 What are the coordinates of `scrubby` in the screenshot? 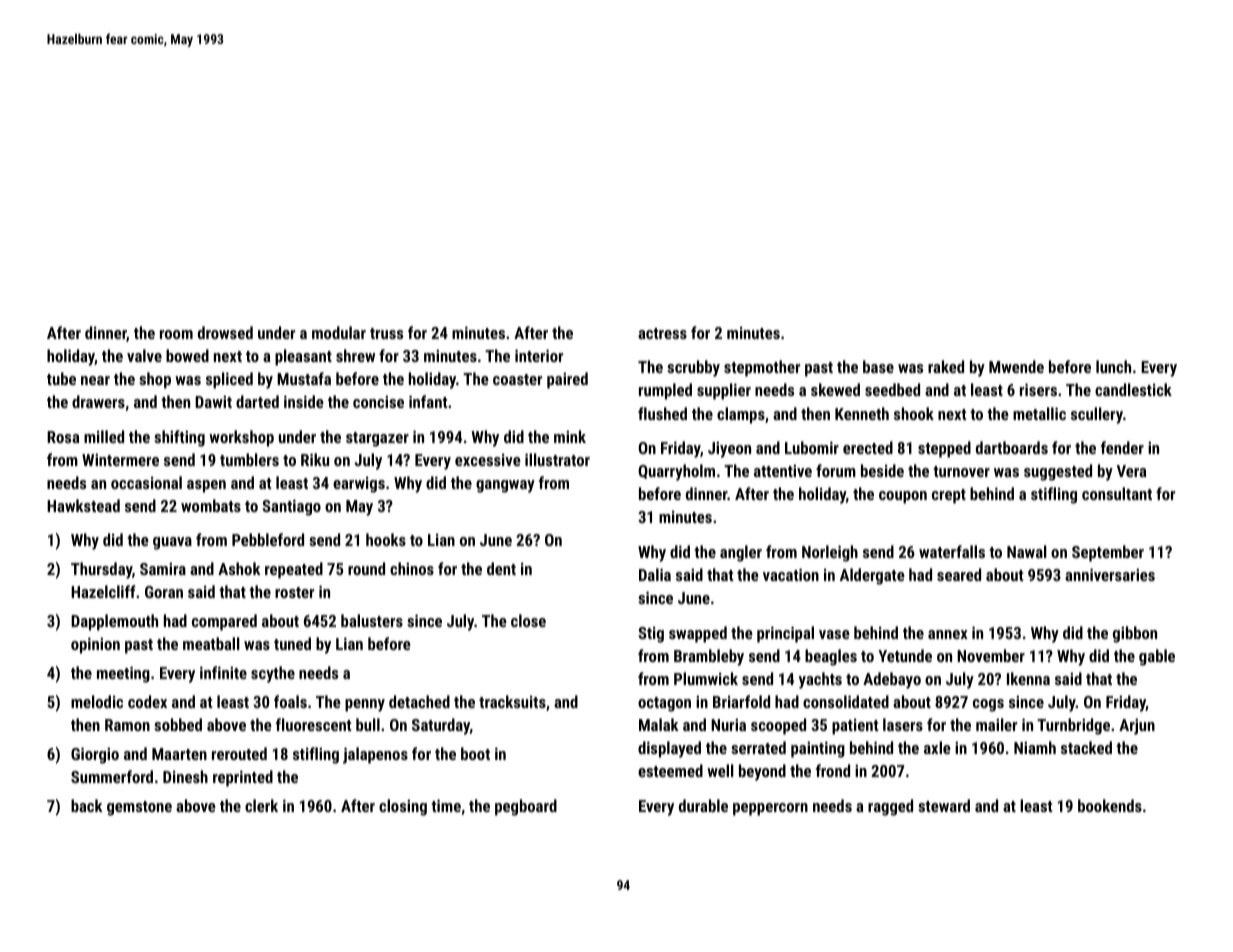 It's located at (693, 368).
